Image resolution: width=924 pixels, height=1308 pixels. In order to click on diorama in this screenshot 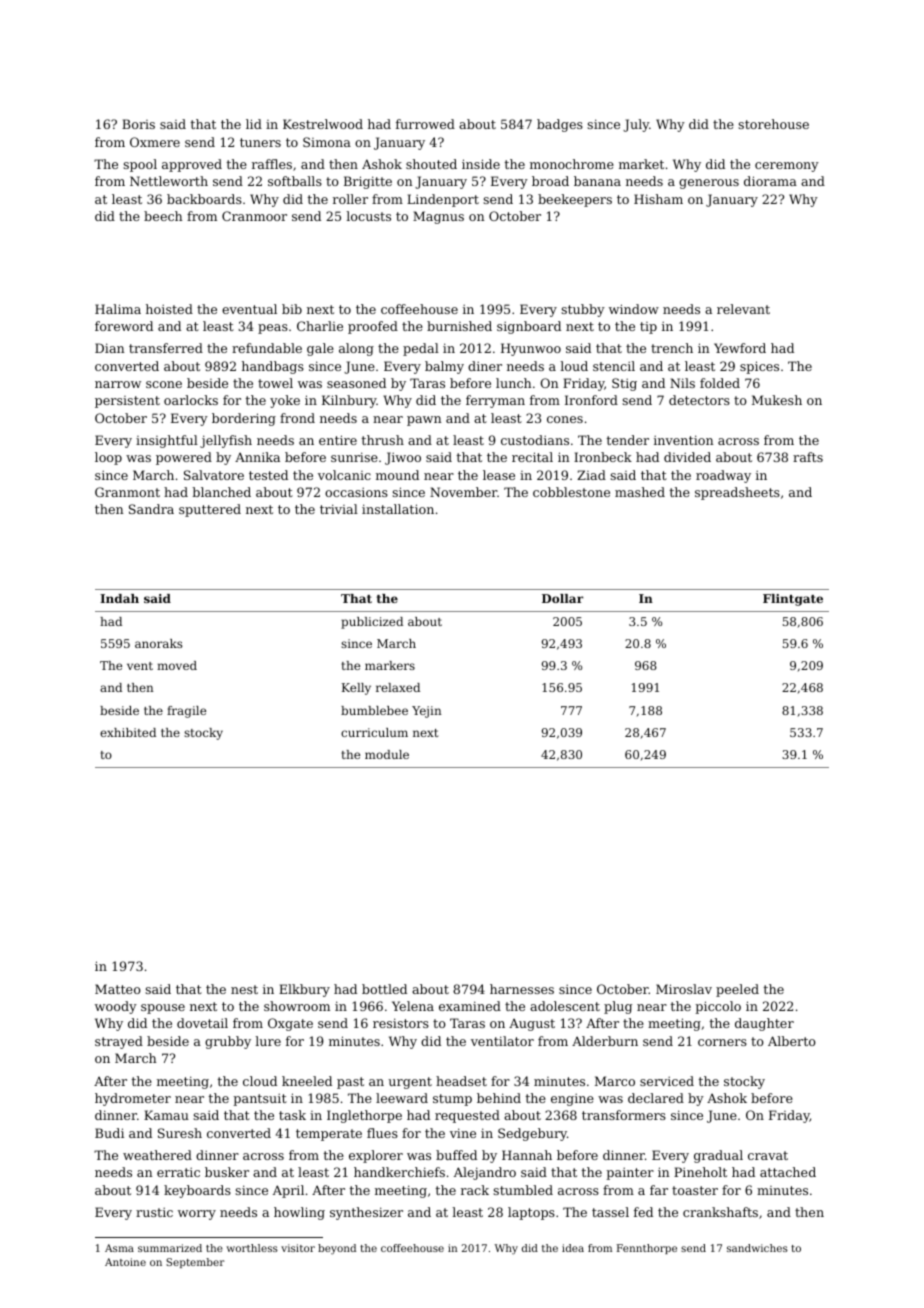, I will do `click(770, 181)`.
